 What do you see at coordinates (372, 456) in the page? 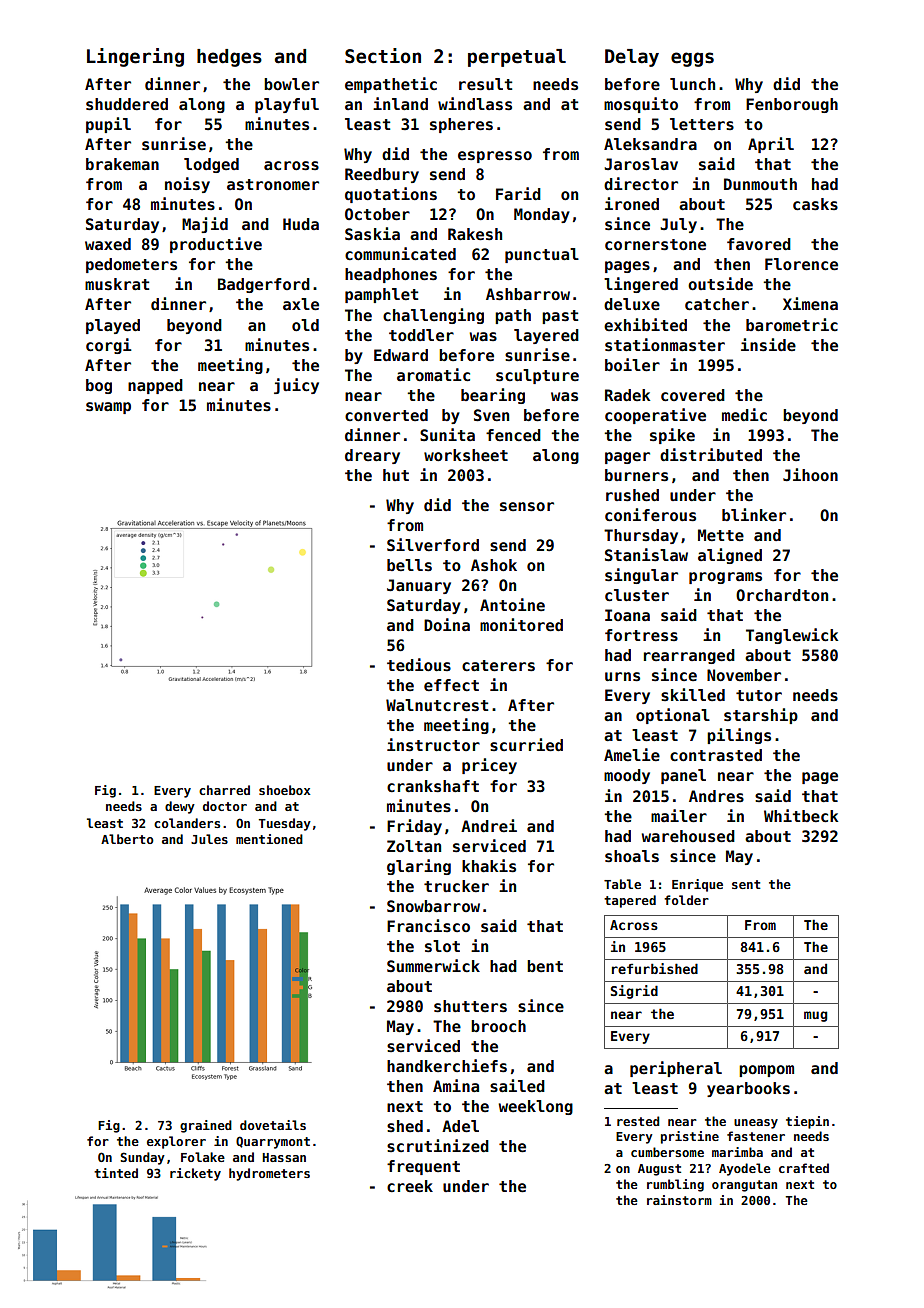
I see `dreary` at bounding box center [372, 456].
